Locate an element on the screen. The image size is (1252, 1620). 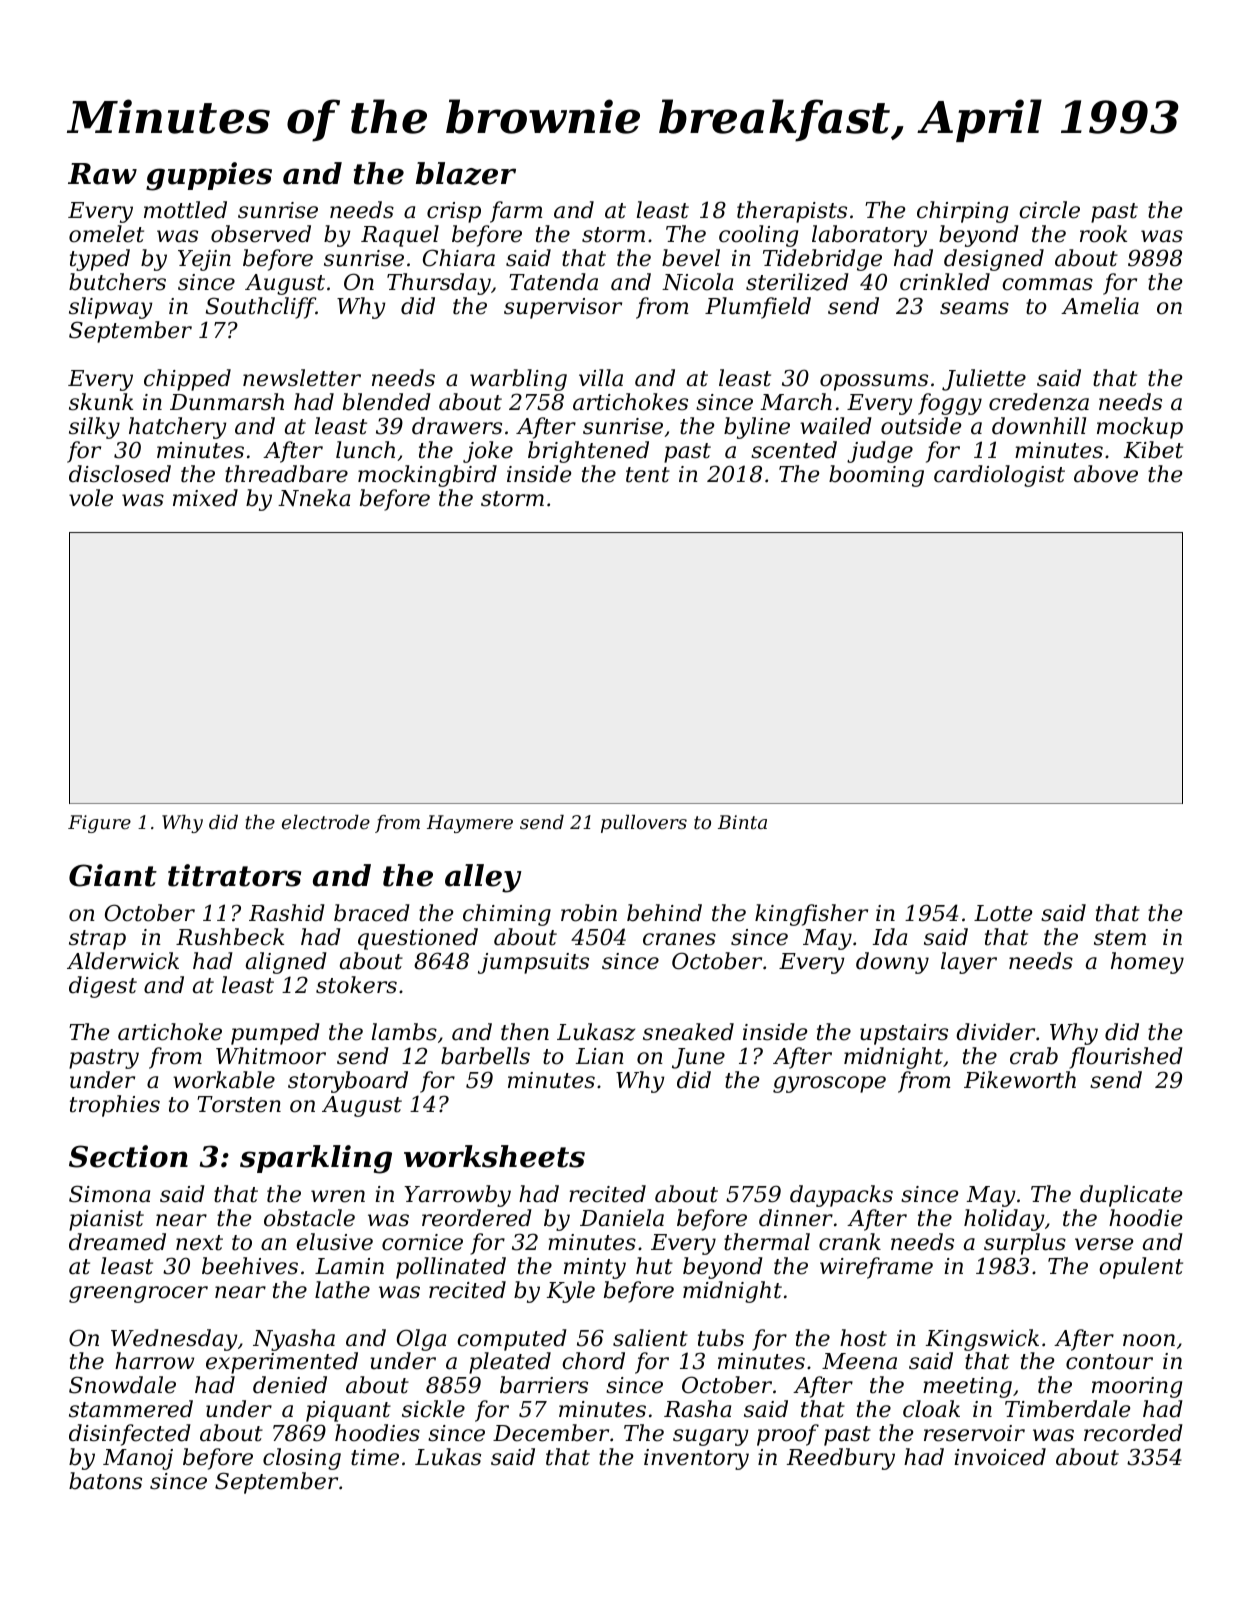
circle is located at coordinates (1049, 210).
